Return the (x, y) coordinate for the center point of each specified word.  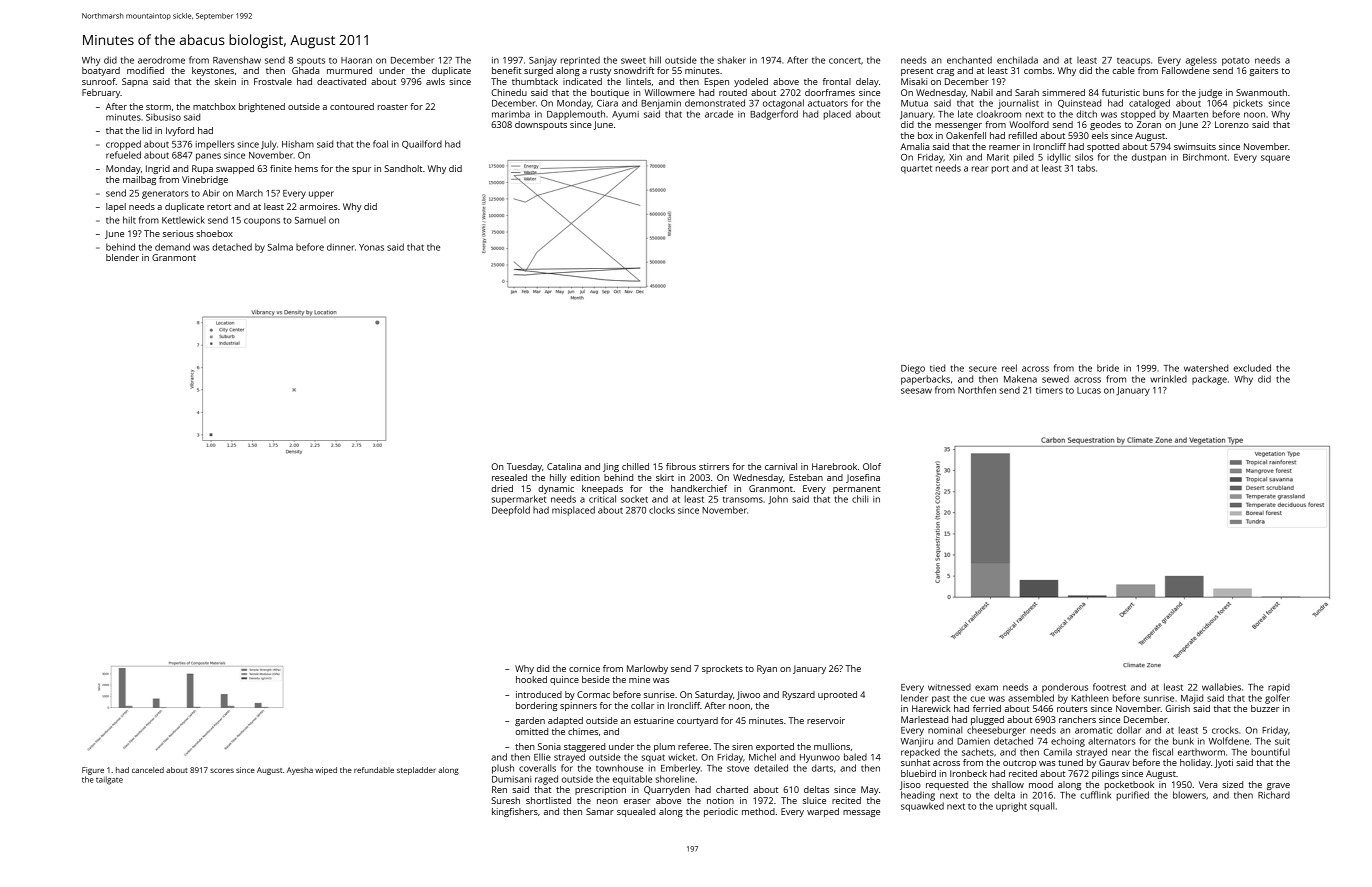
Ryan (767, 669)
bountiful (1270, 752)
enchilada (1017, 60)
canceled (148, 770)
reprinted (580, 61)
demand (172, 247)
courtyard (697, 721)
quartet (916, 169)
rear (980, 169)
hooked (531, 679)
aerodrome (161, 60)
